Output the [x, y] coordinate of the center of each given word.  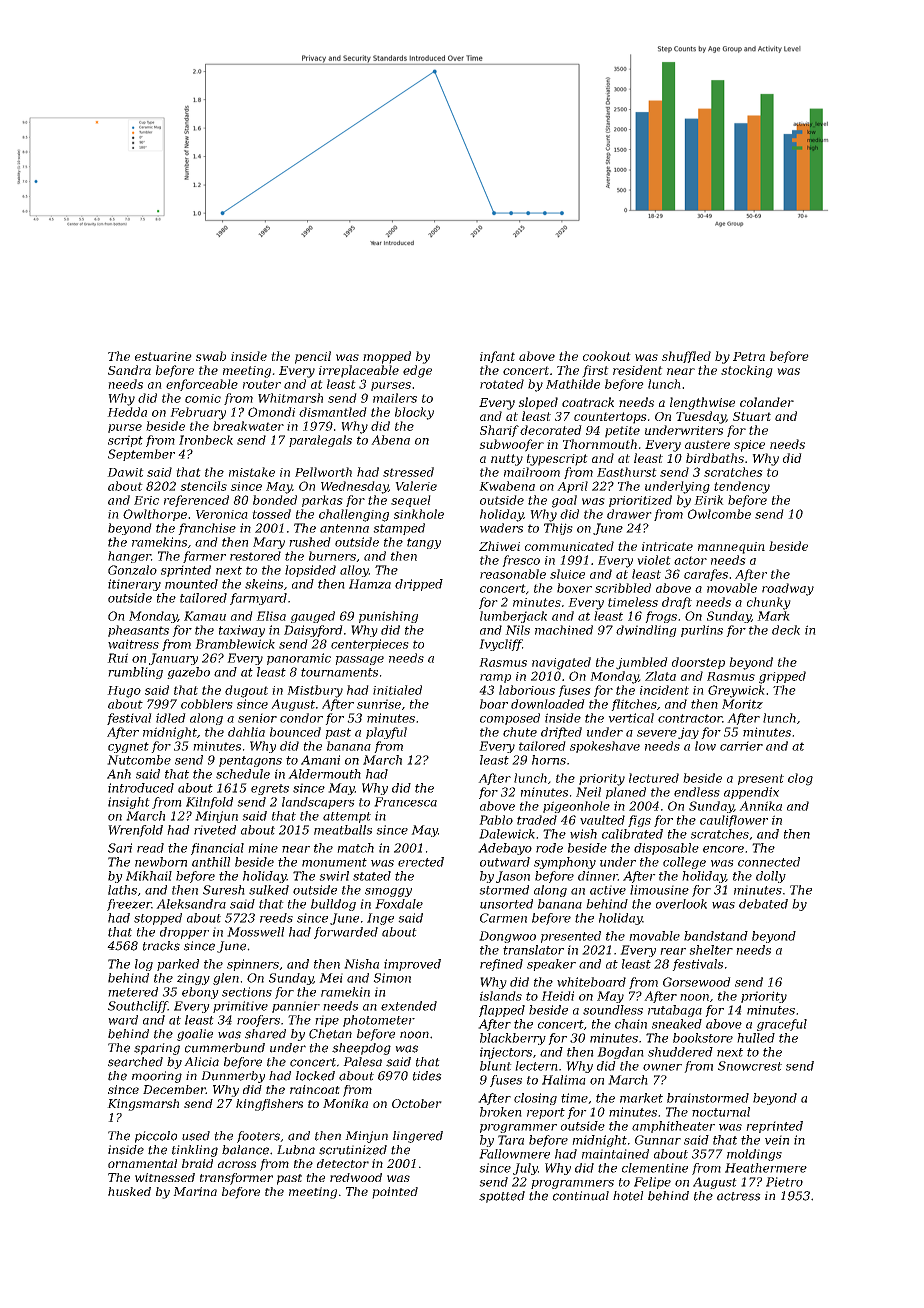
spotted [502, 1197]
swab [211, 356]
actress [739, 1196]
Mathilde [573, 384]
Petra [749, 356]
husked [129, 1191]
